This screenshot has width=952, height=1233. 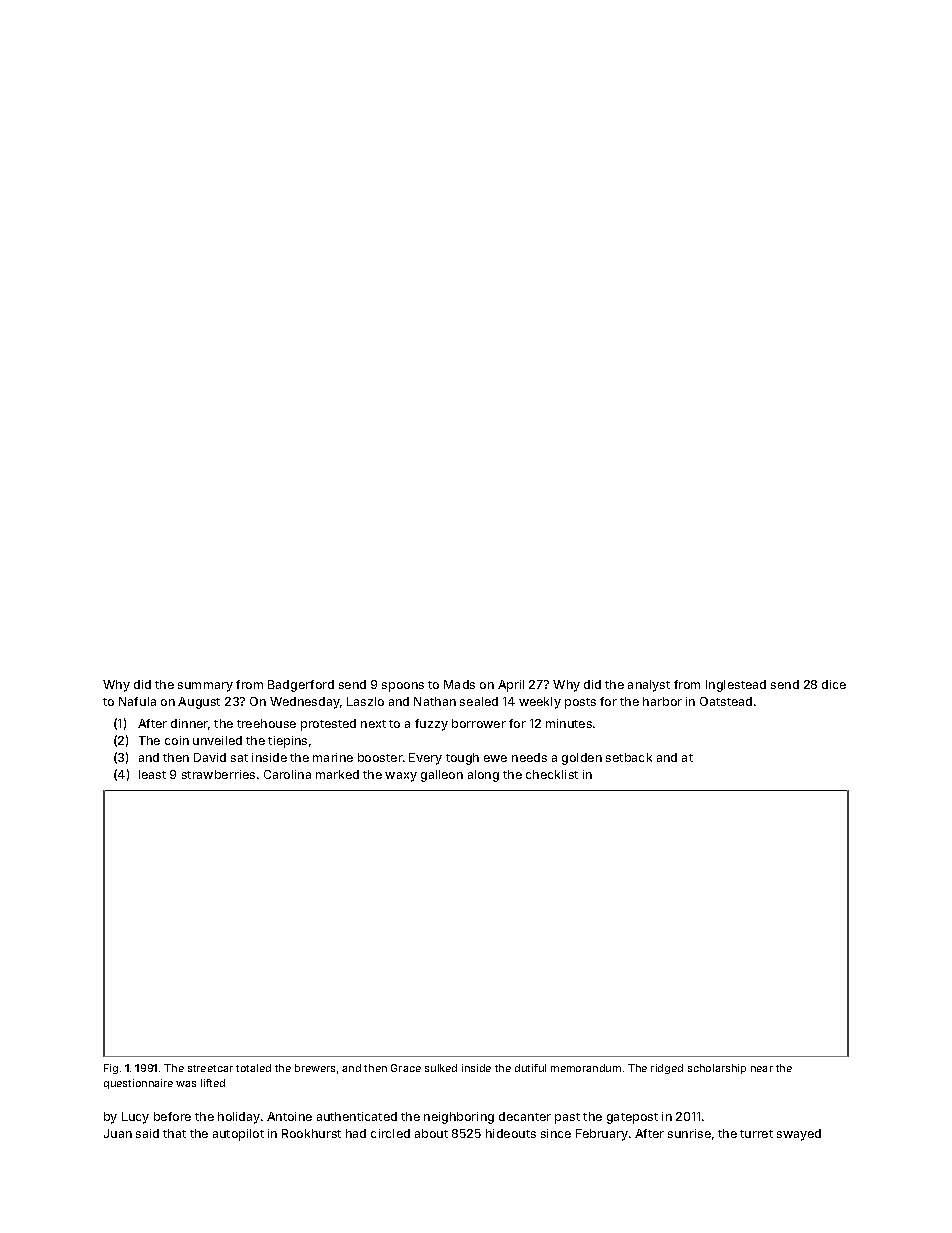 I want to click on Fig, so click(x=111, y=1069).
